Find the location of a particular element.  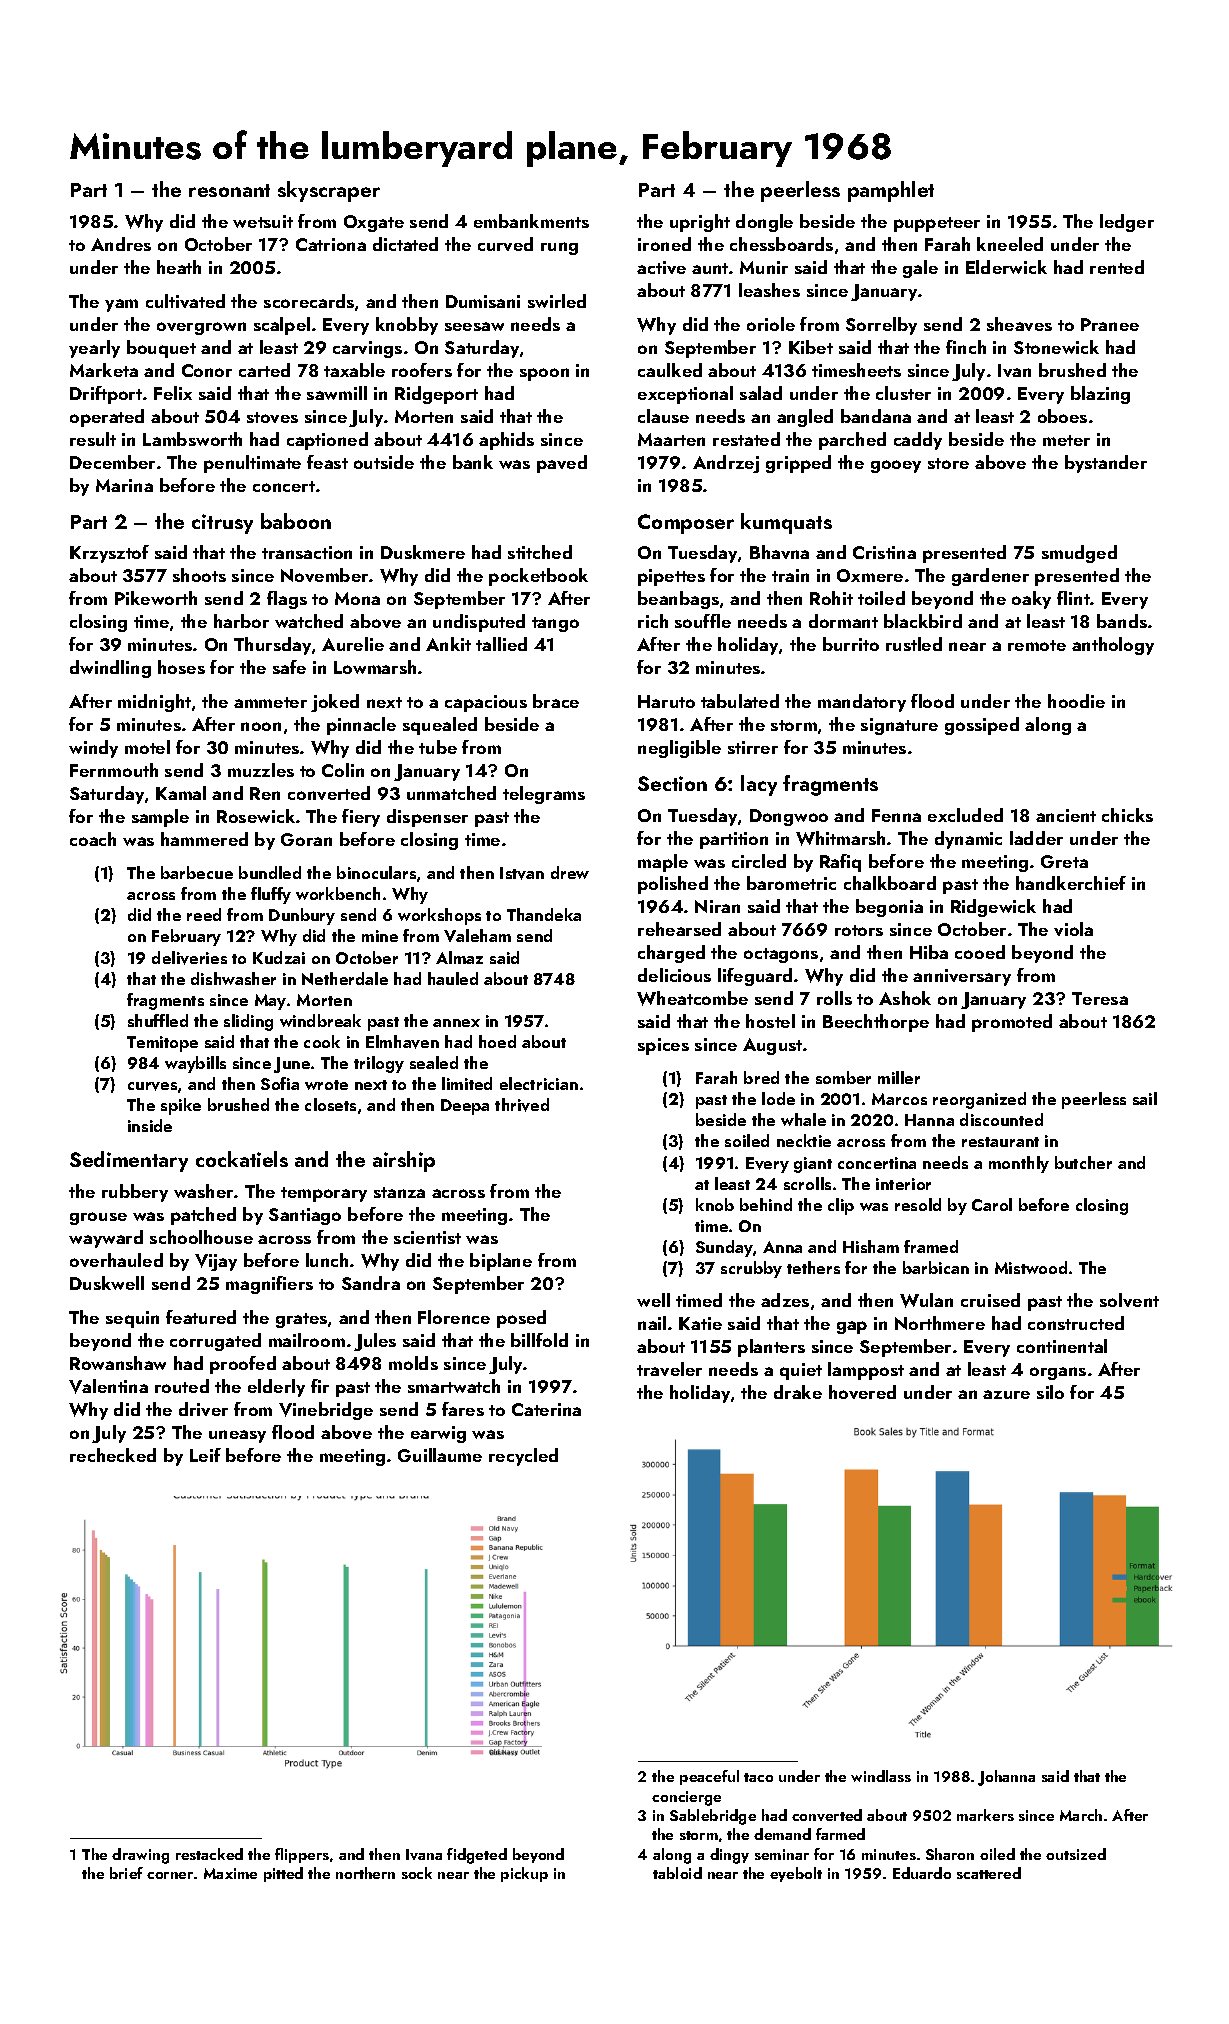

silo is located at coordinates (1050, 1392).
